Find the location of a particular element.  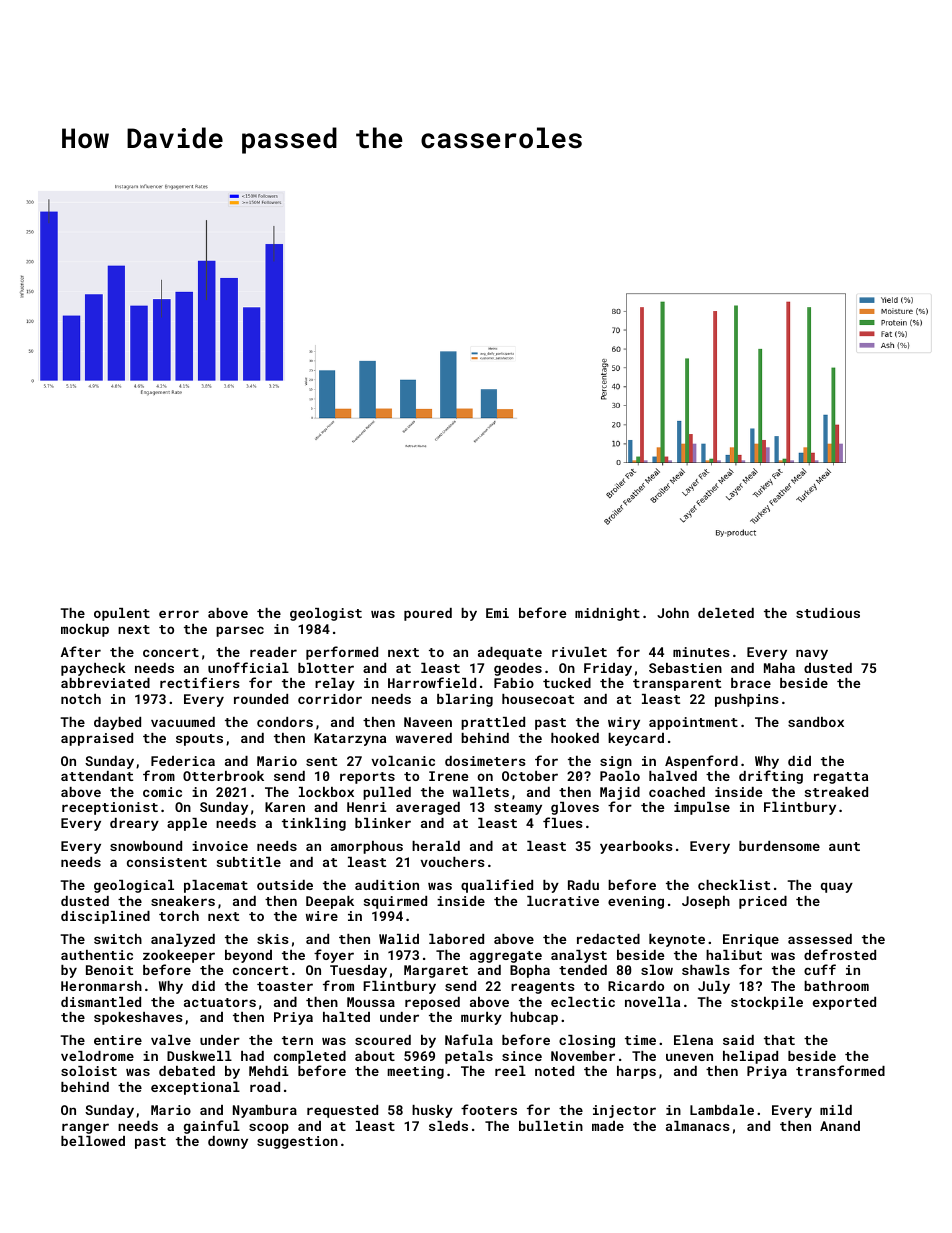

invoice is located at coordinates (220, 846).
